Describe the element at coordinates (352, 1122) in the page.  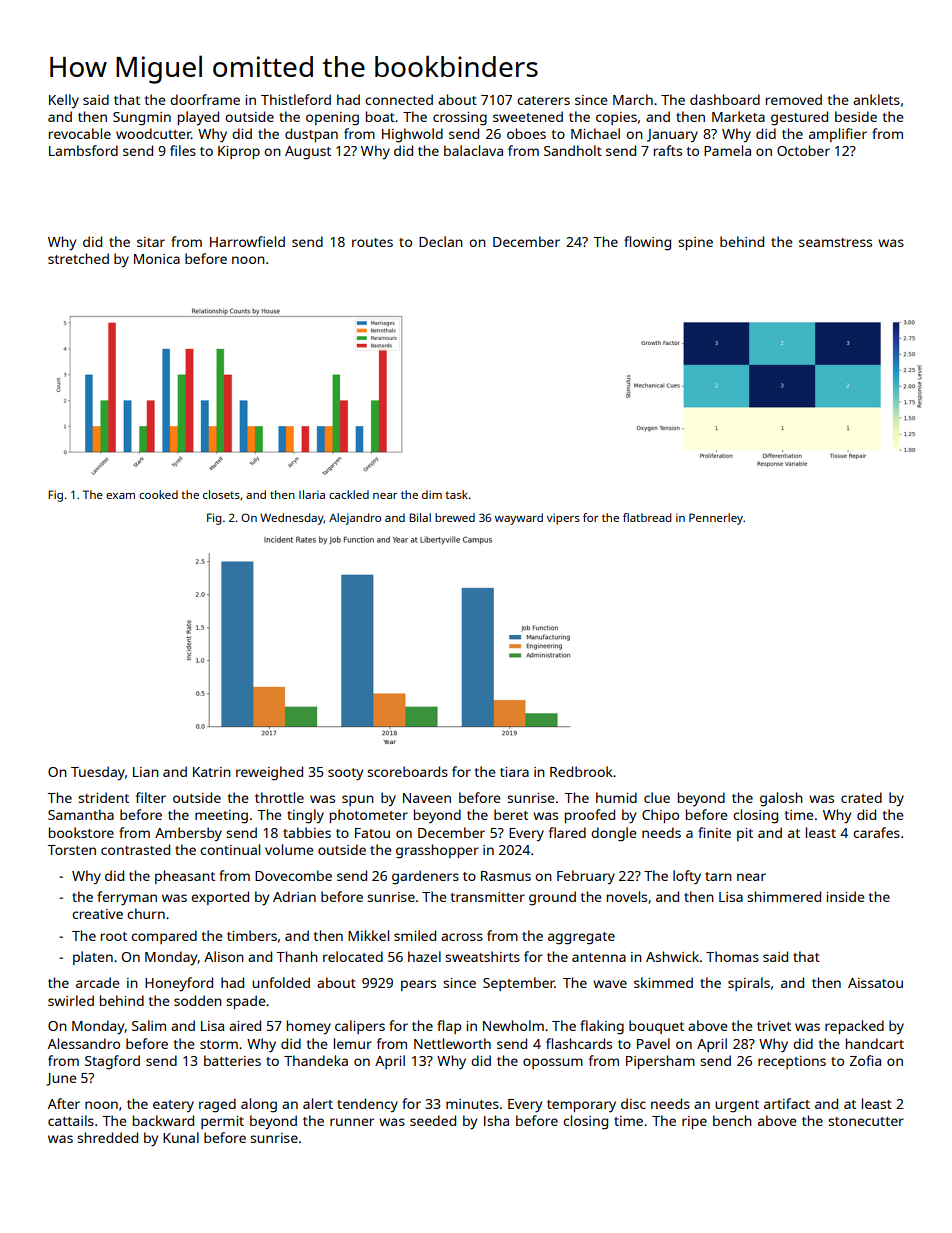
I see `runner` at that location.
